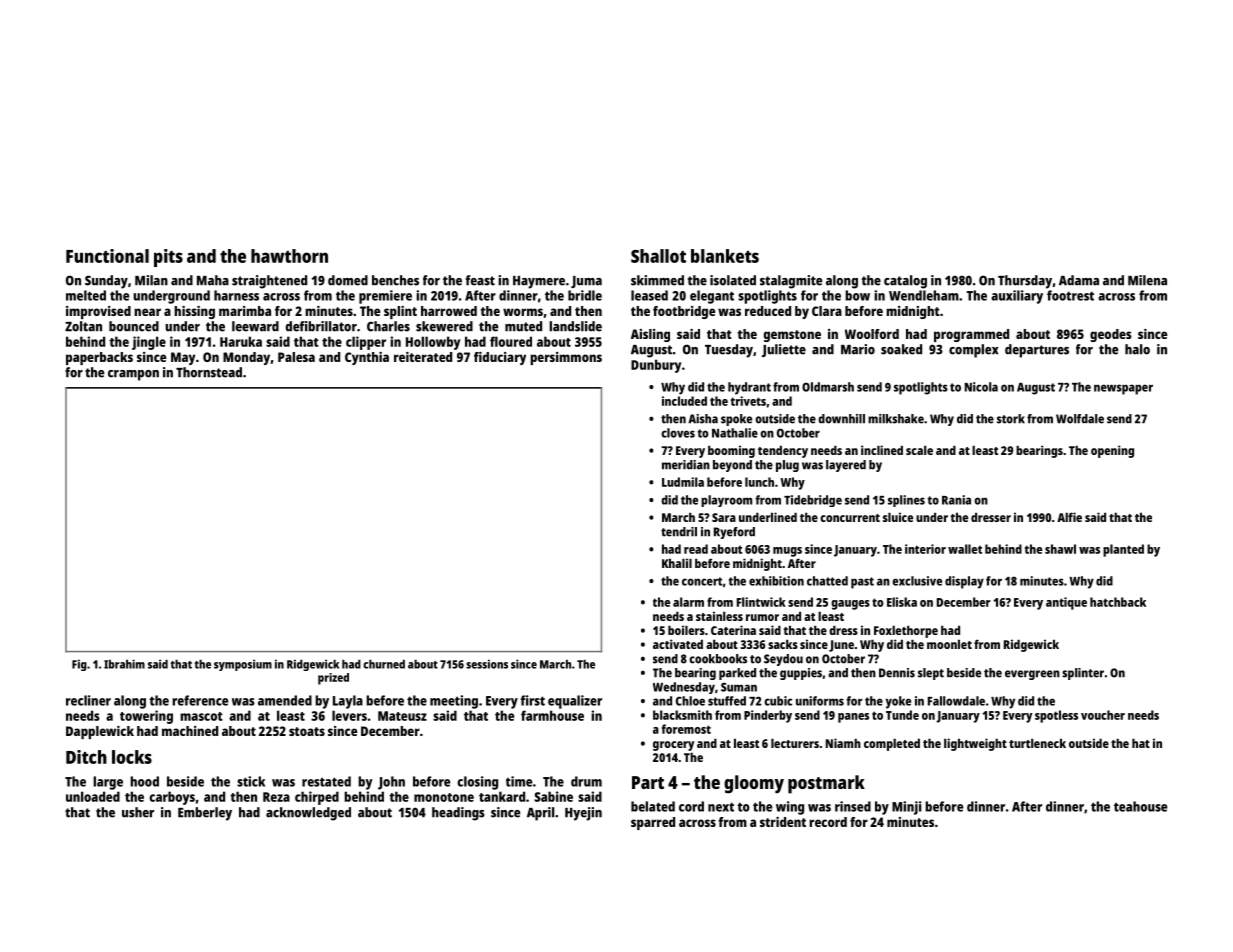  What do you see at coordinates (656, 366) in the screenshot?
I see `Dunbury` at bounding box center [656, 366].
